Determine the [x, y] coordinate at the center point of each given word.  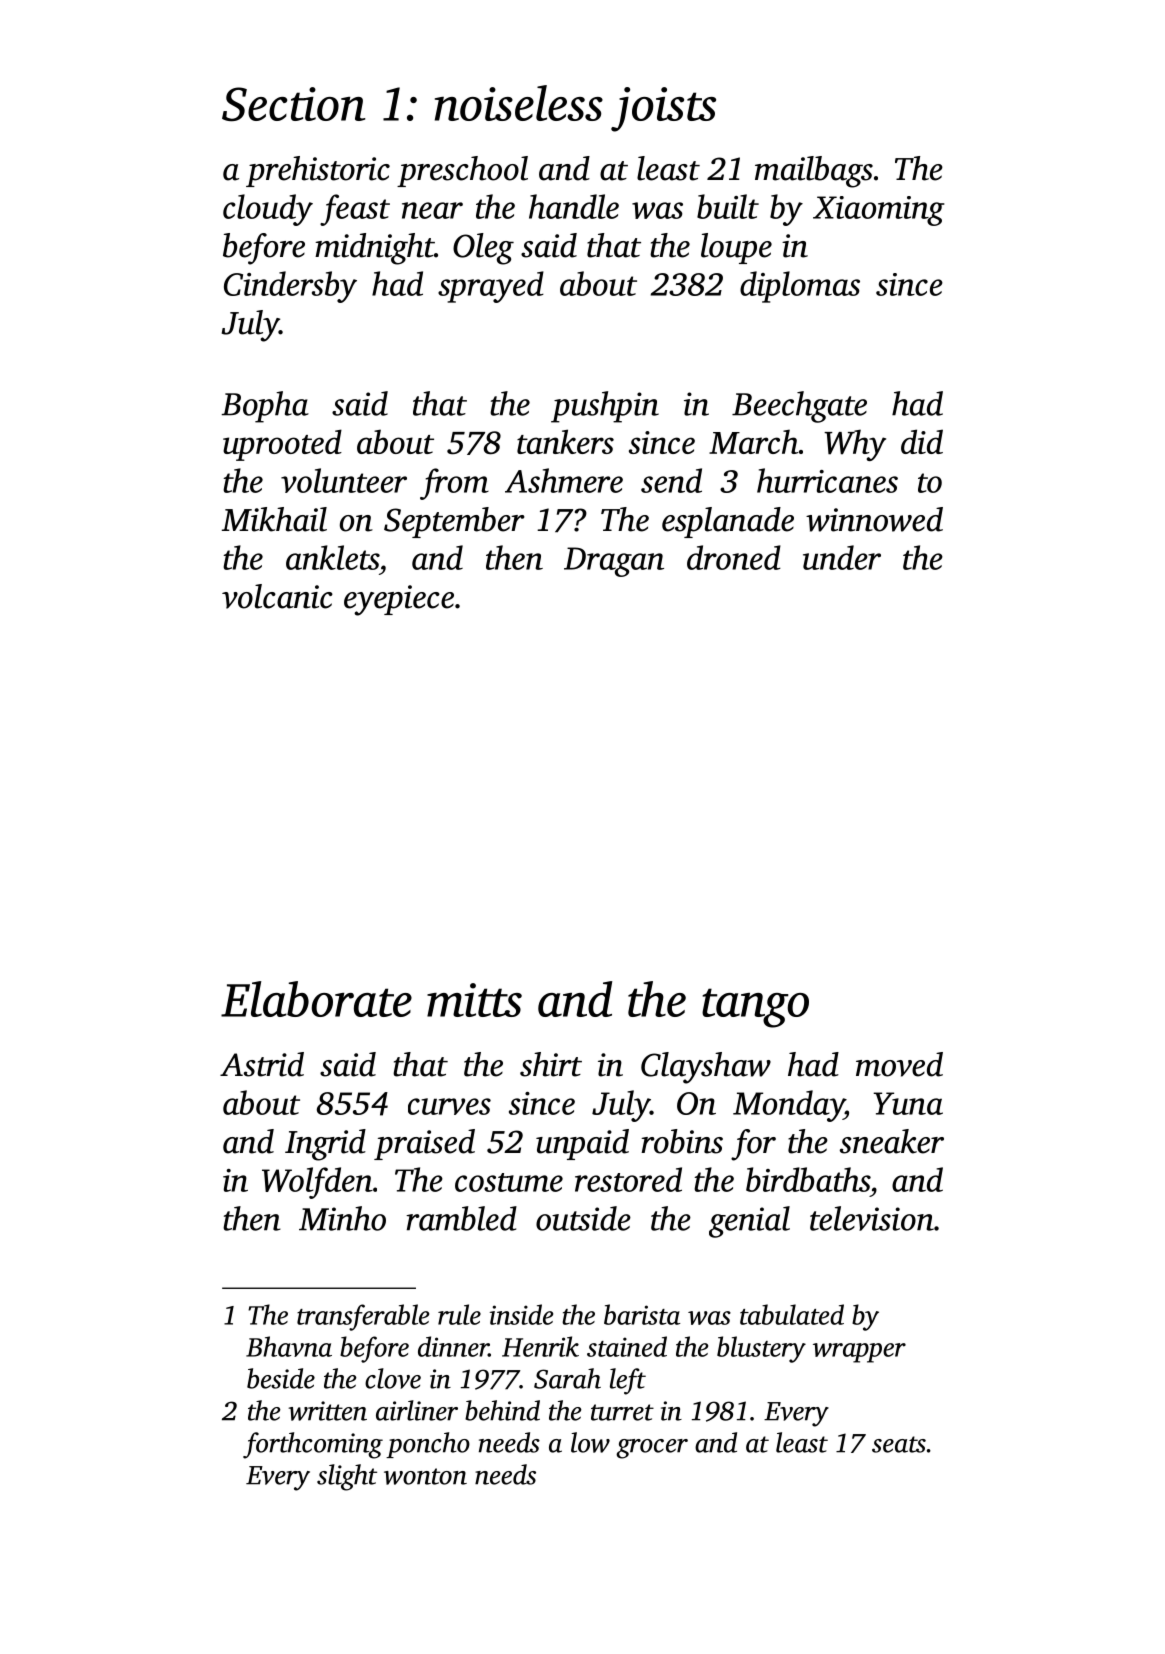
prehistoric [318, 171]
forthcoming [313, 1445]
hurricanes [827, 480]
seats [899, 1444]
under [842, 557]
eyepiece [399, 600]
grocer [652, 1449]
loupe [736, 248]
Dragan [614, 562]
